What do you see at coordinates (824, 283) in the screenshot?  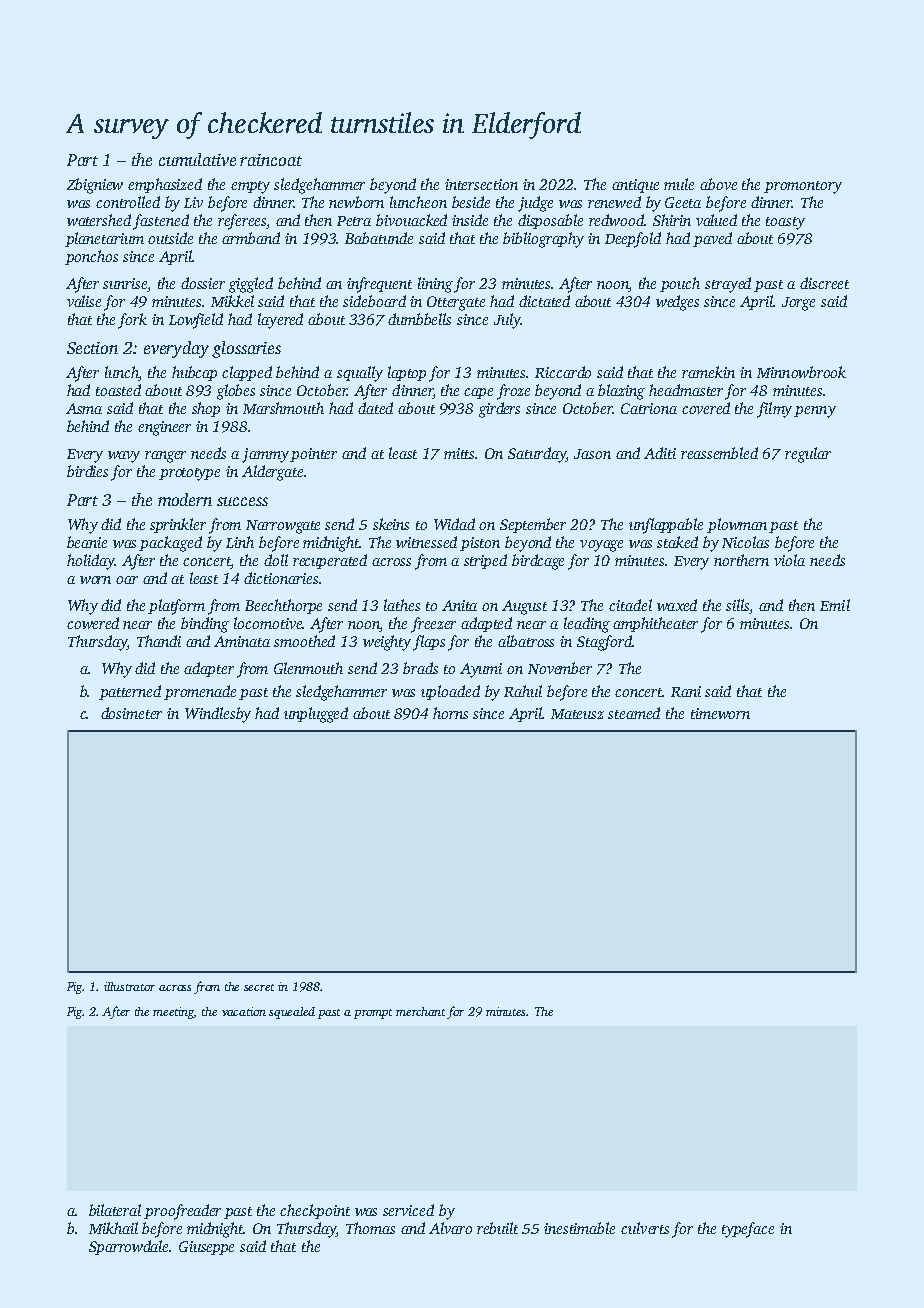 I see `discreet` at bounding box center [824, 283].
